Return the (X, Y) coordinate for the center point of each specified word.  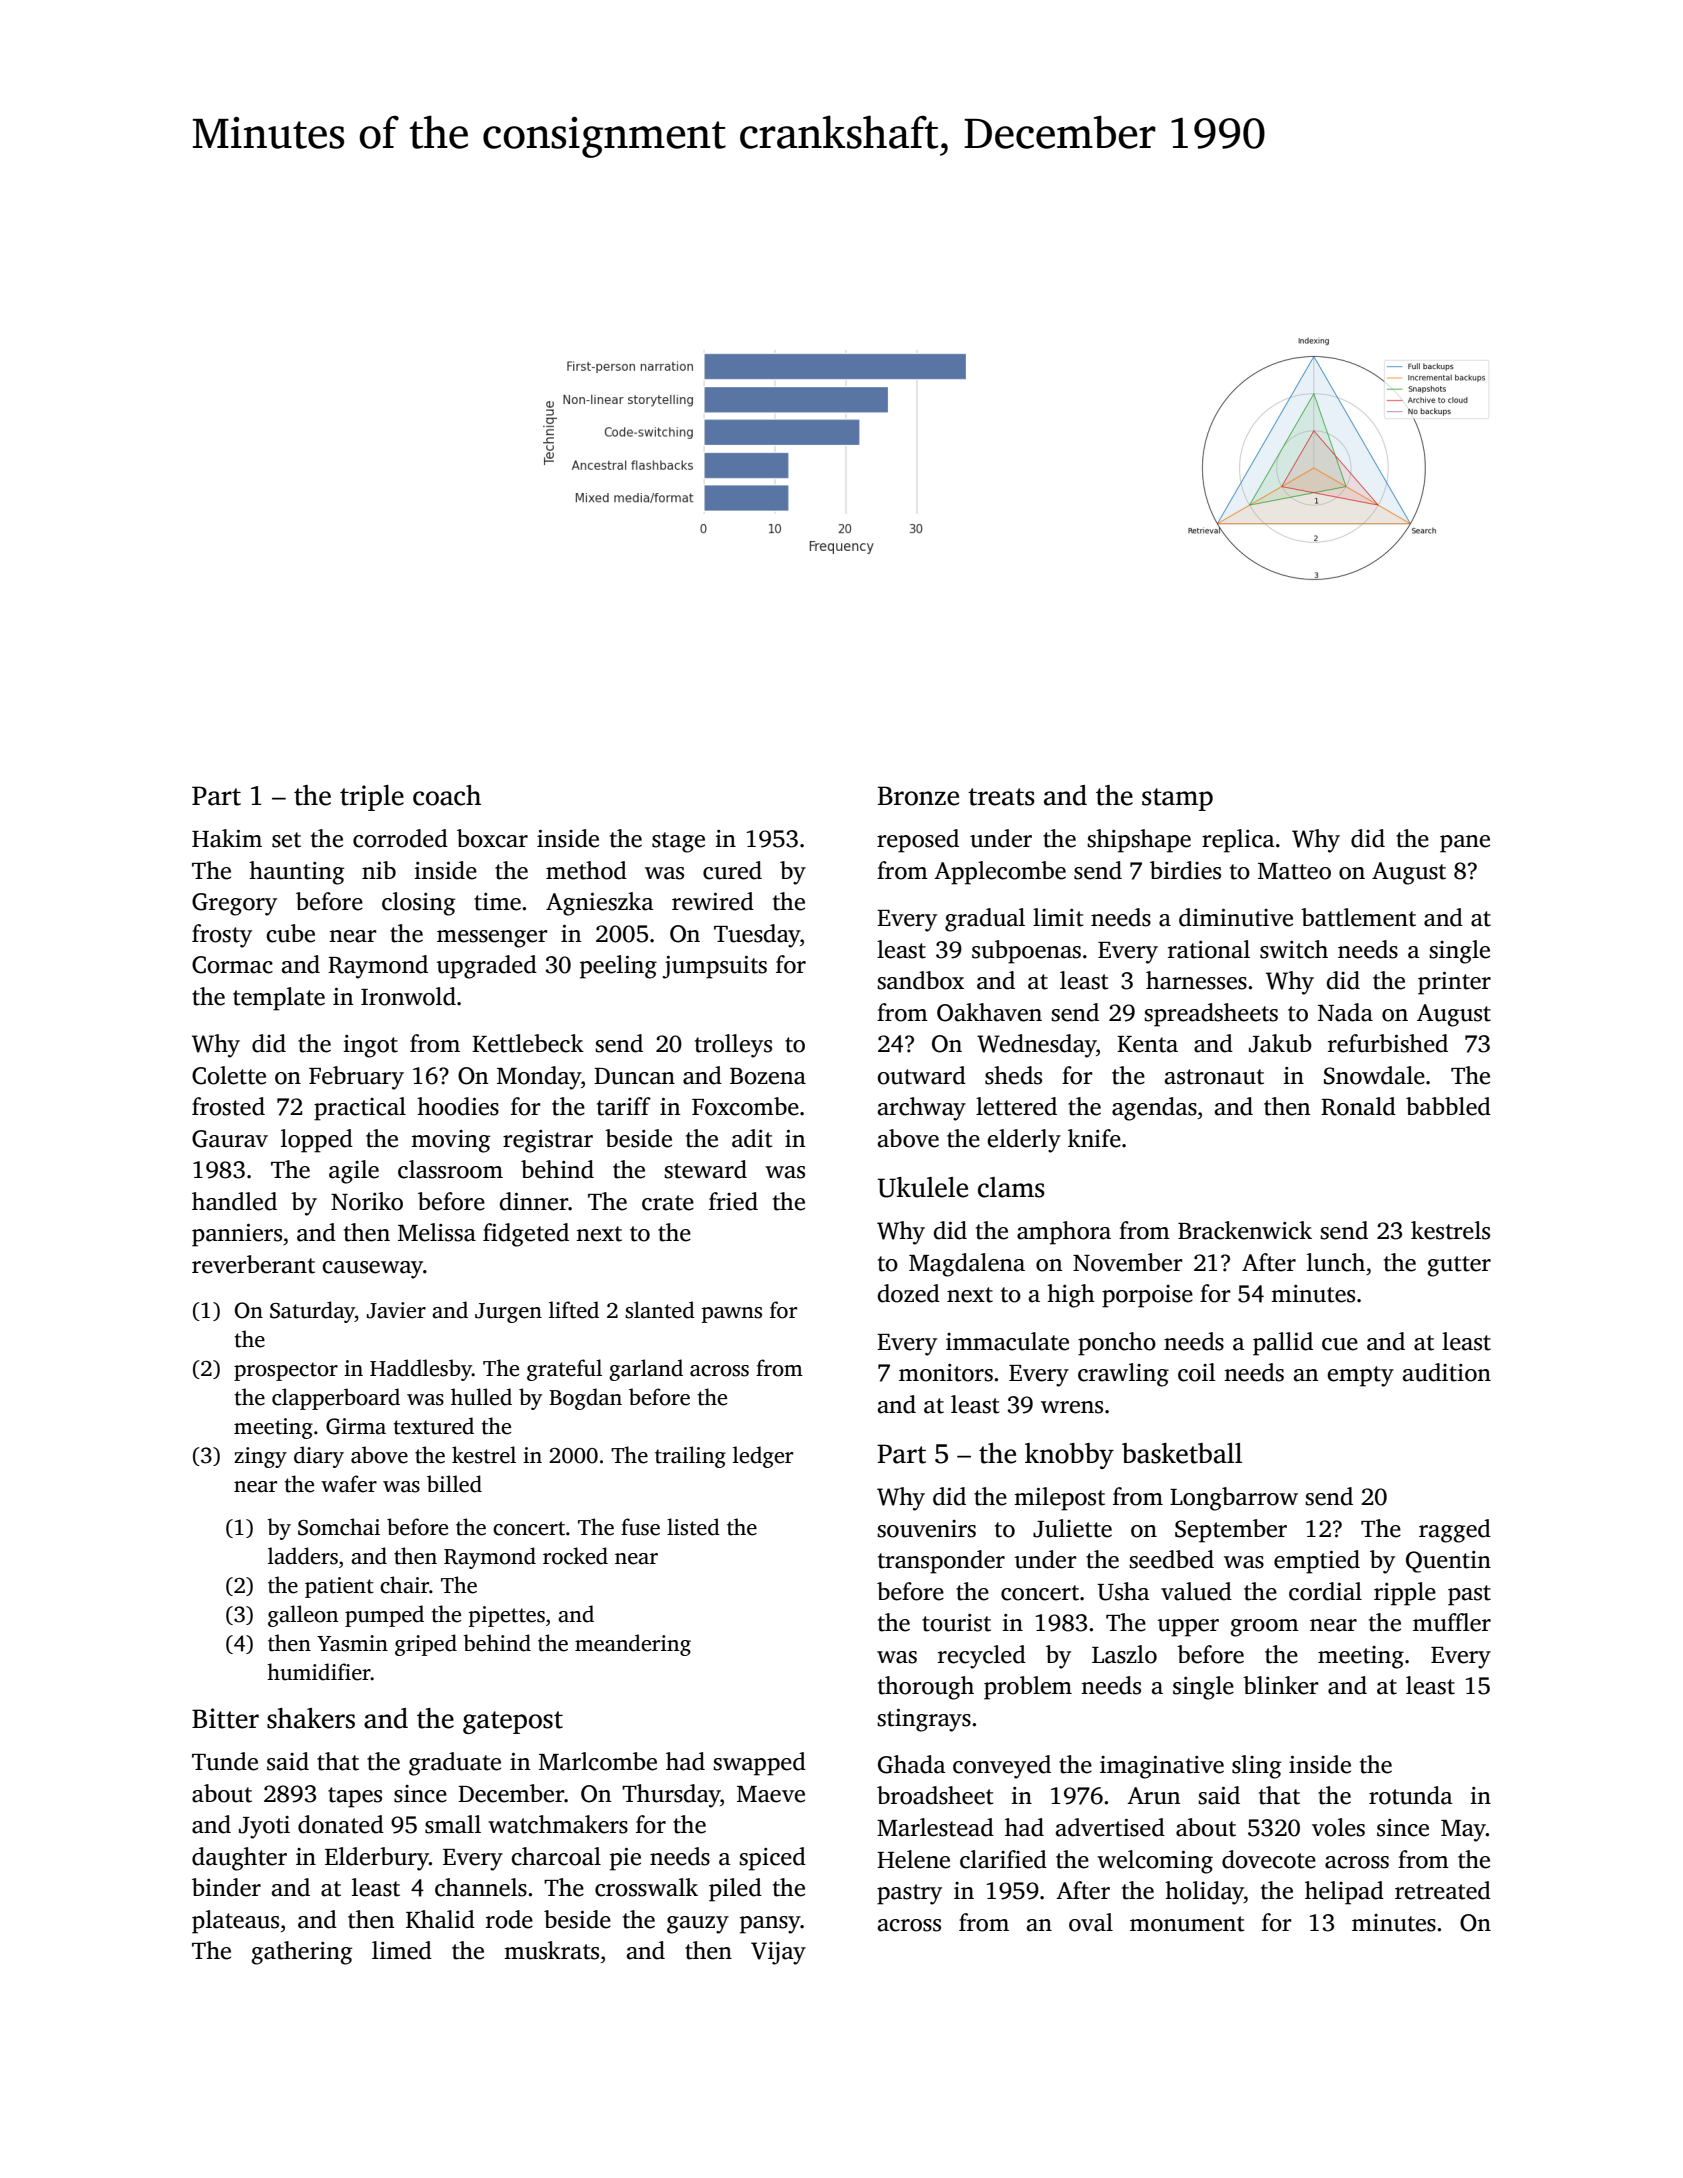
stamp (1177, 799)
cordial (1325, 1591)
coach (447, 795)
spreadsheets (1211, 1015)
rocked (575, 1556)
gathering (302, 1953)
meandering (633, 1645)
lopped (317, 1141)
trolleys (733, 1046)
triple (372, 798)
